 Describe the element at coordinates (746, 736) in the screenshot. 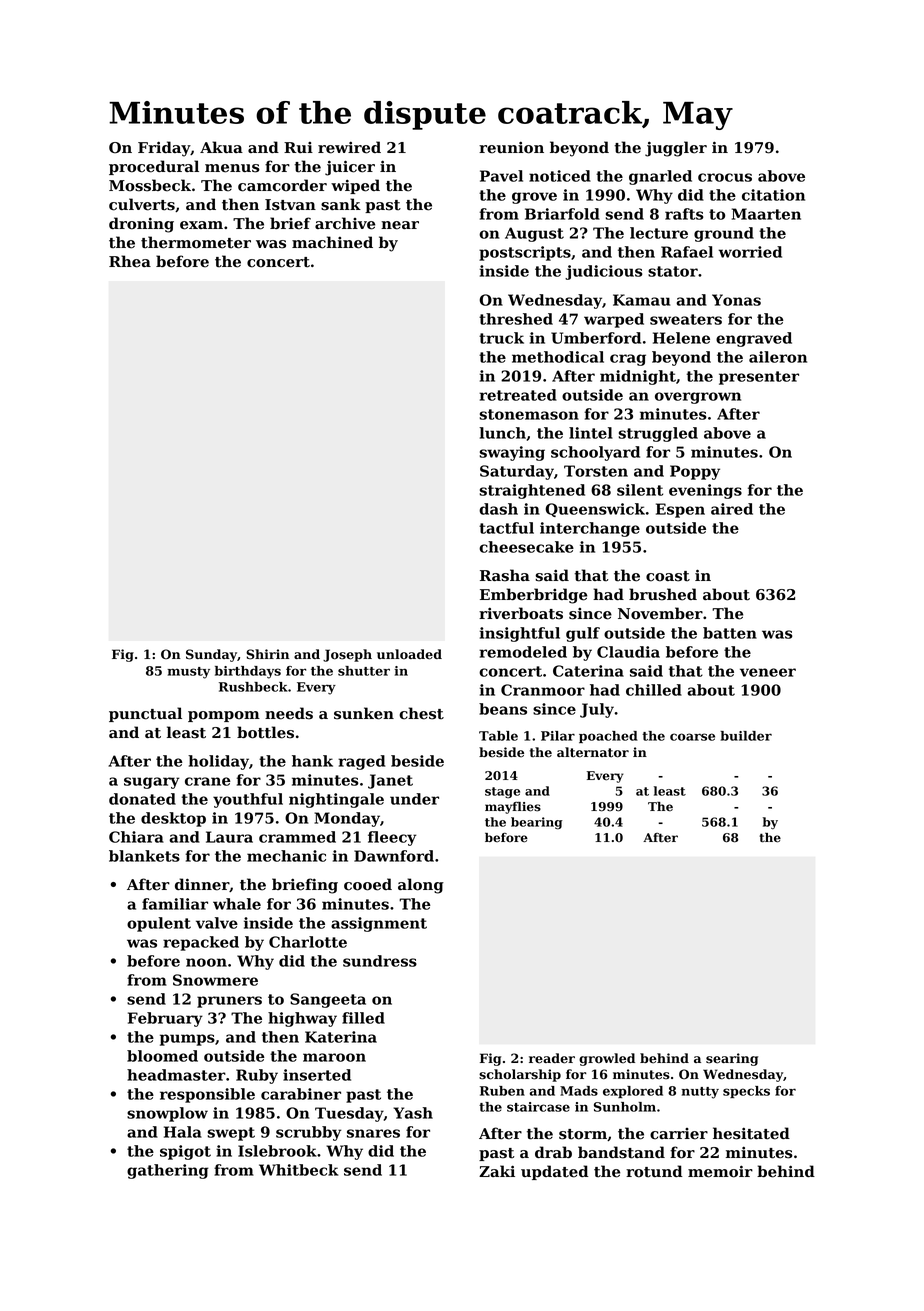

I see `builder` at that location.
